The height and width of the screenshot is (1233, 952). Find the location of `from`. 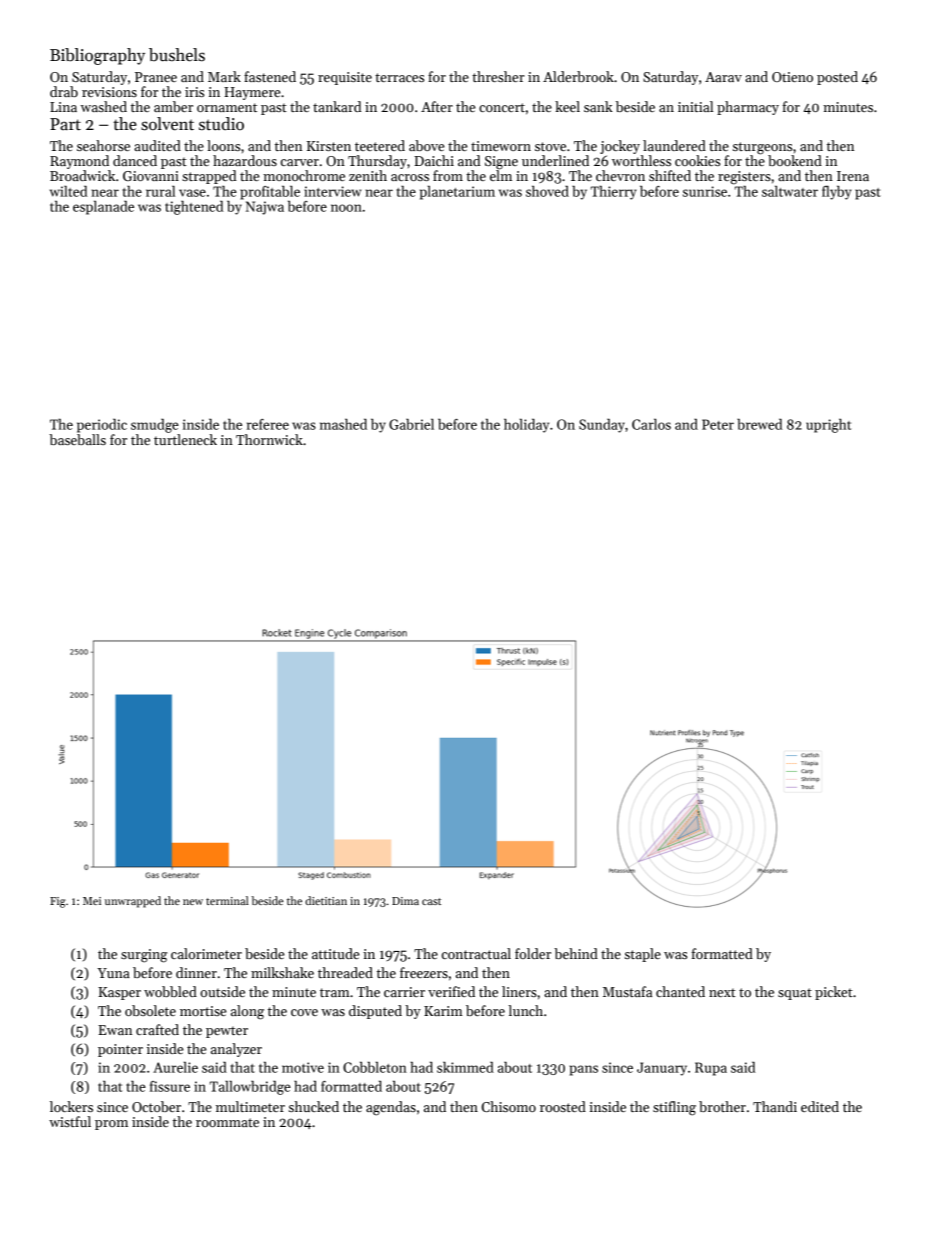

from is located at coordinates (448, 175).
